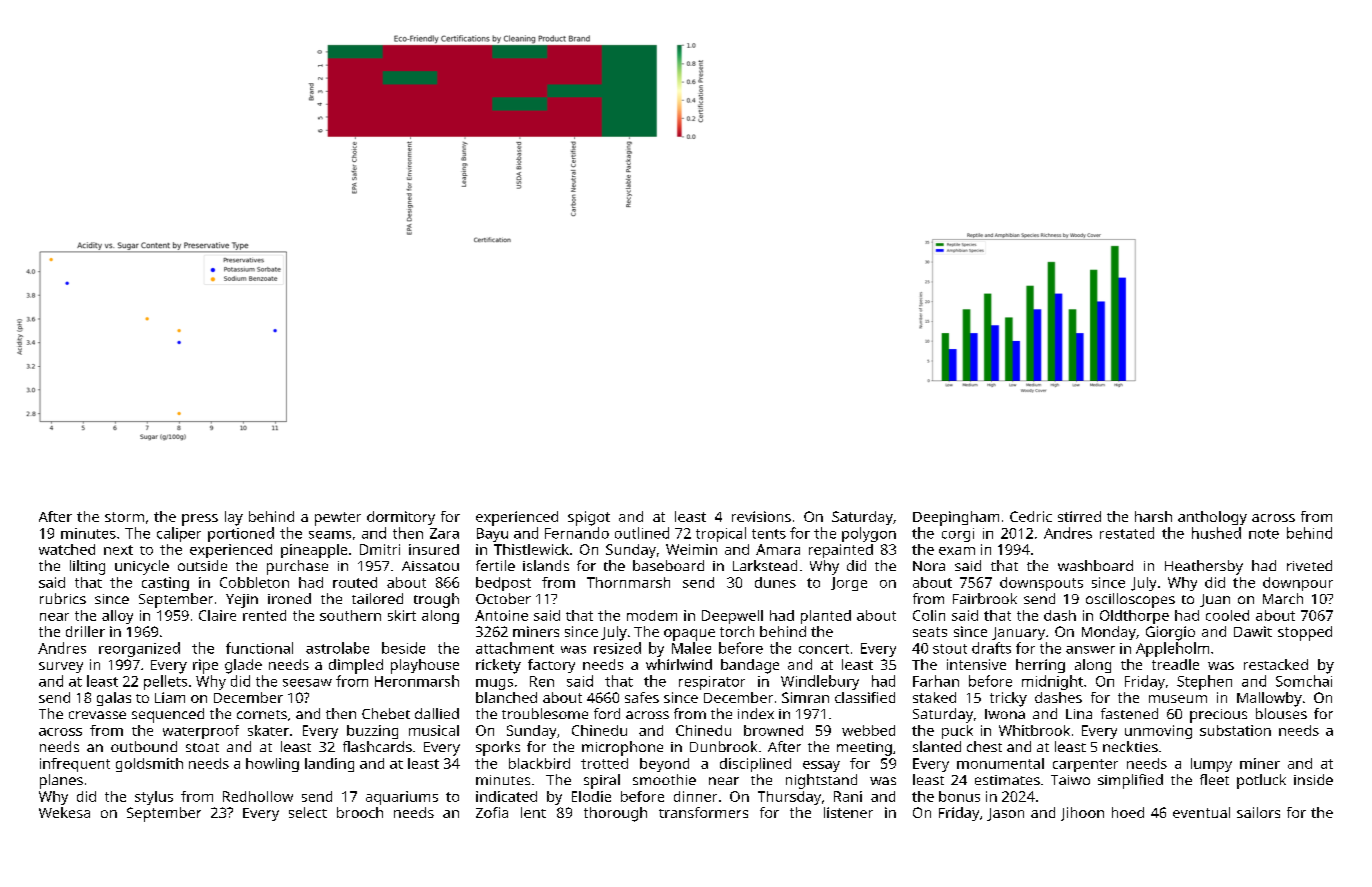 The height and width of the screenshot is (887, 1372). I want to click on stylus, so click(154, 798).
